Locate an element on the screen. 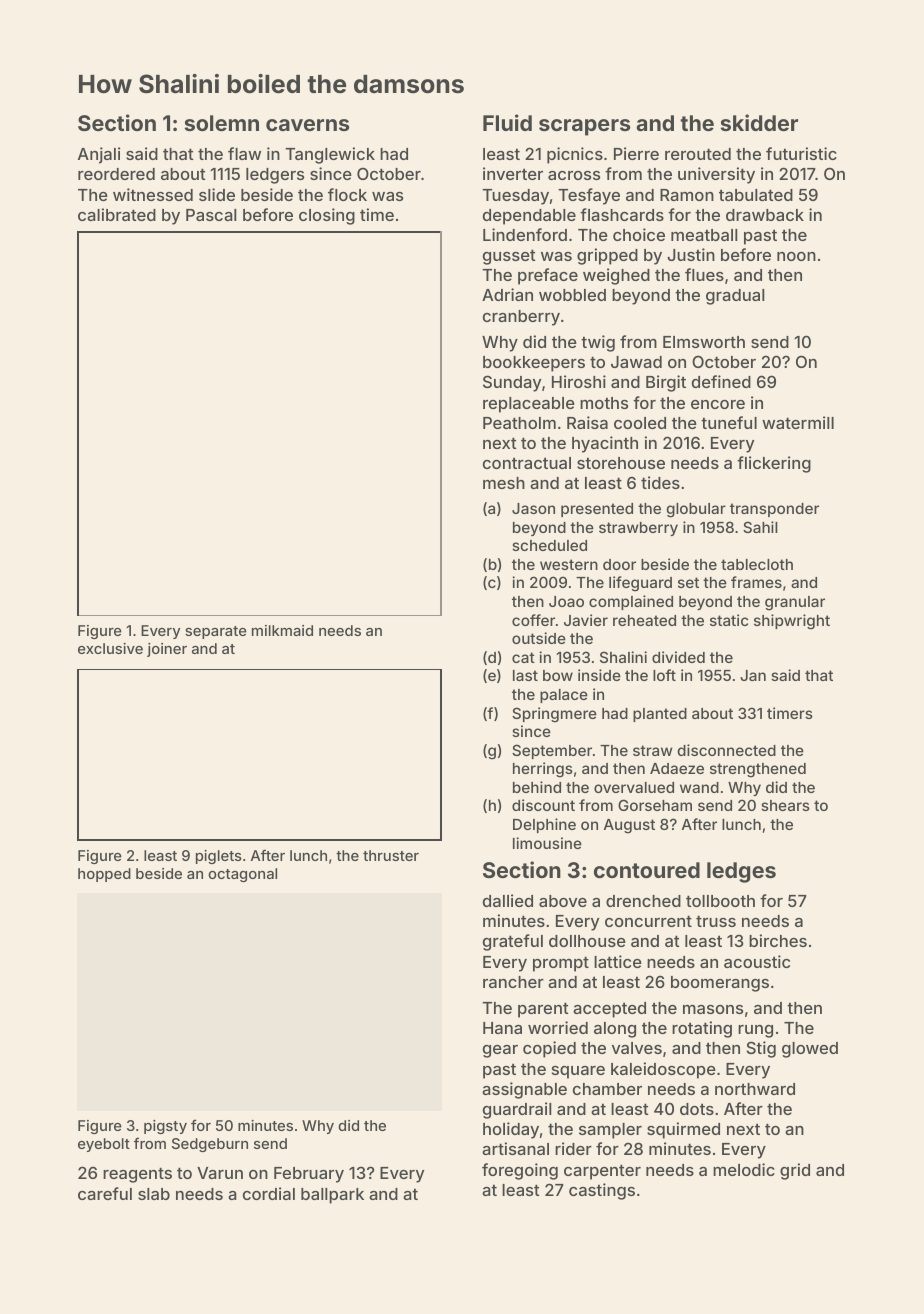  piglets is located at coordinates (219, 857).
